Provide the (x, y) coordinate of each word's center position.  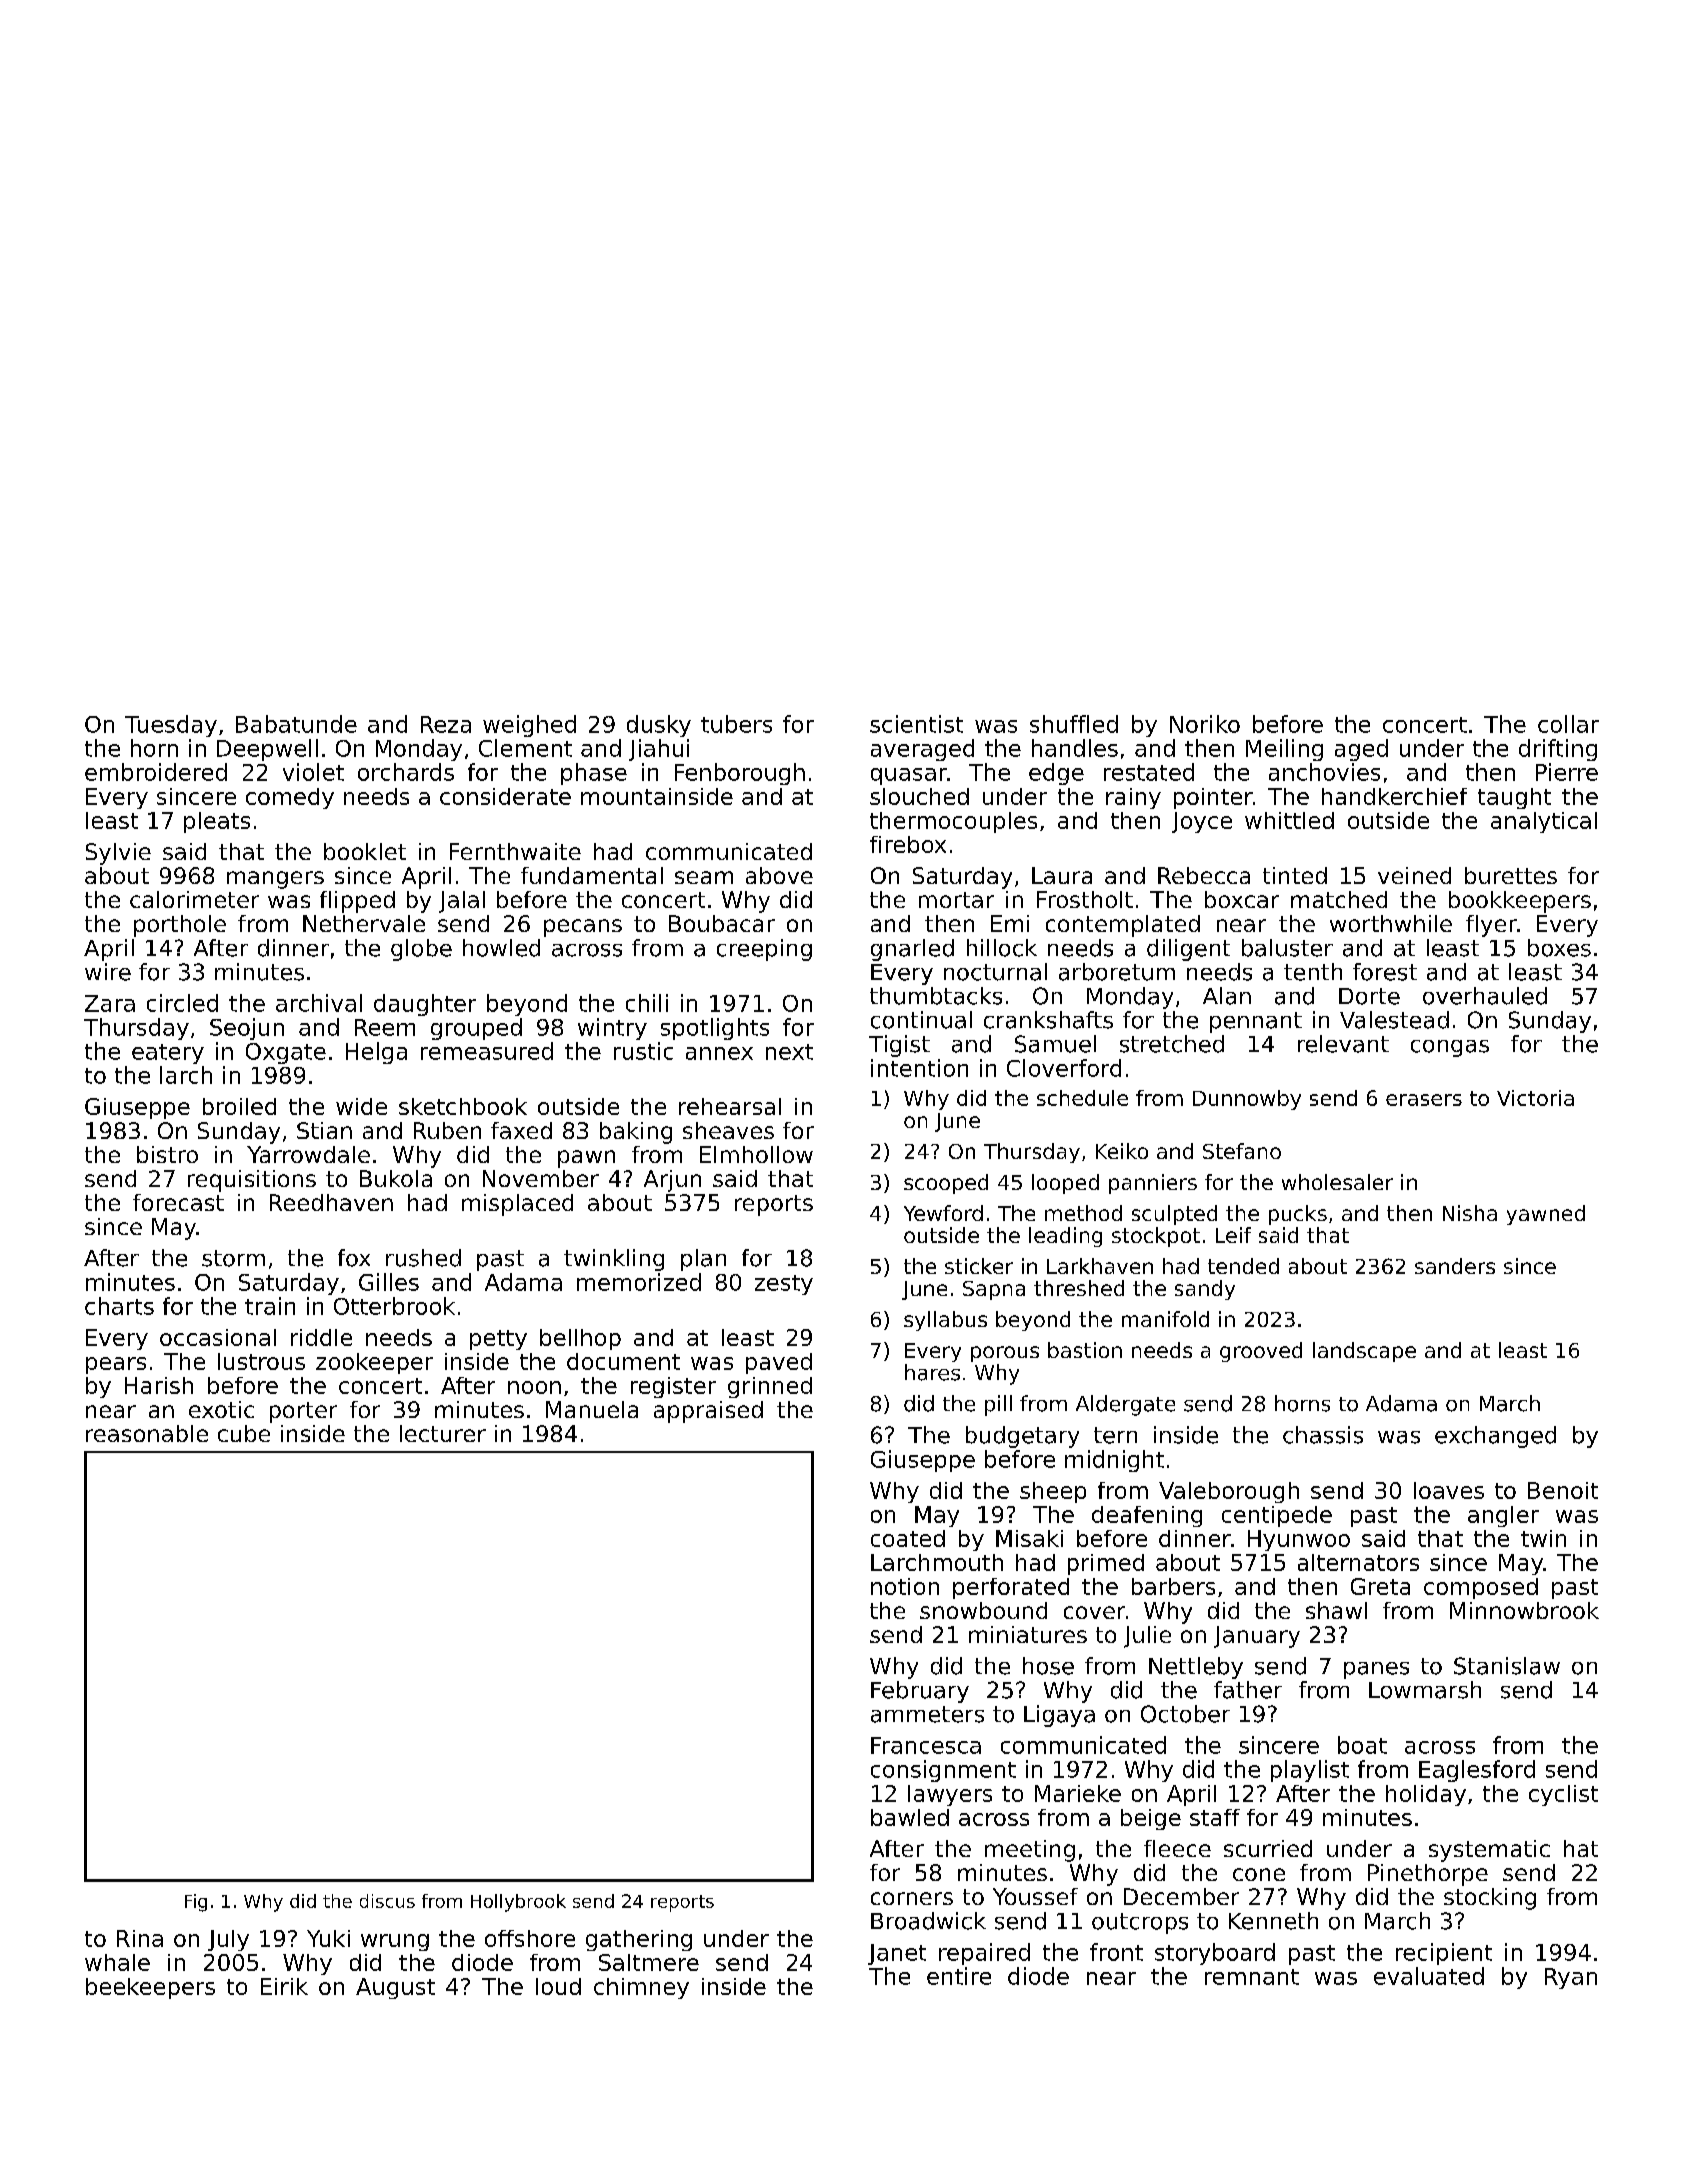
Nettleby (1196, 1668)
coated (908, 1538)
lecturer (443, 1433)
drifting (1558, 750)
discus (387, 1901)
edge (1056, 774)
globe (421, 950)
